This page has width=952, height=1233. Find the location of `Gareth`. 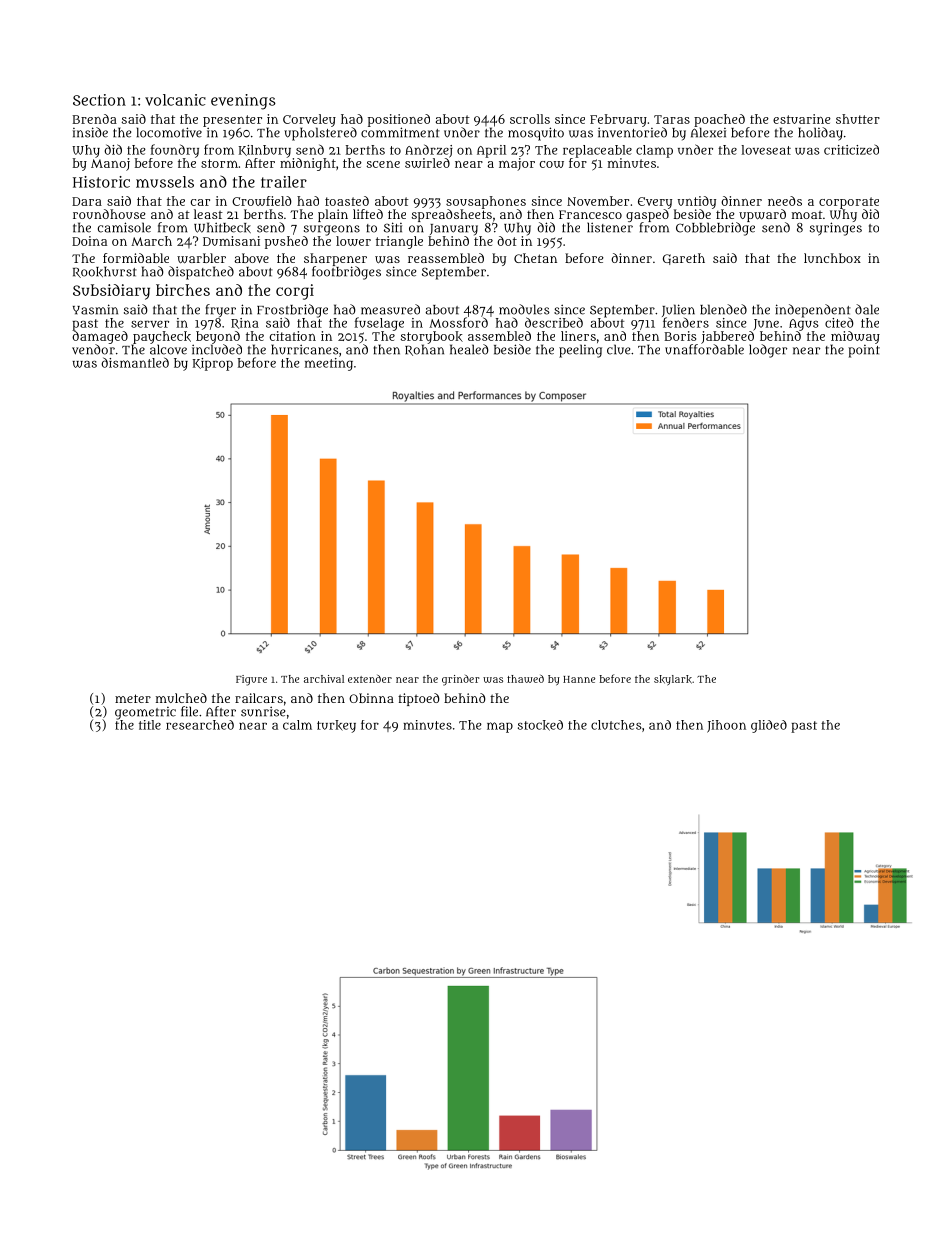

Gareth is located at coordinates (684, 259).
